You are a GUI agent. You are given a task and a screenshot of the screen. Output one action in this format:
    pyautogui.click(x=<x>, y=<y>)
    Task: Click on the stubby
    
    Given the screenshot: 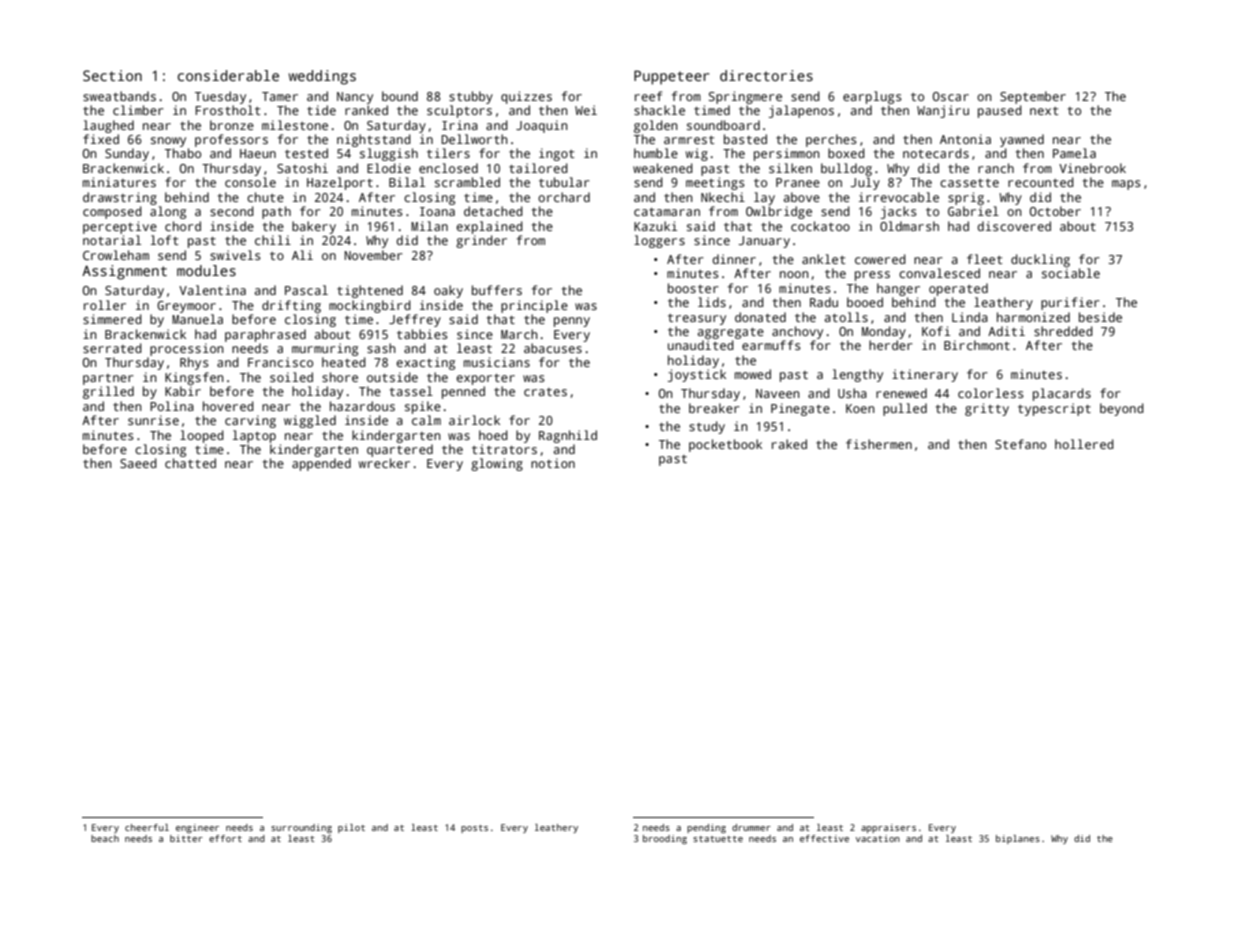 What is the action you would take?
    pyautogui.click(x=471, y=97)
